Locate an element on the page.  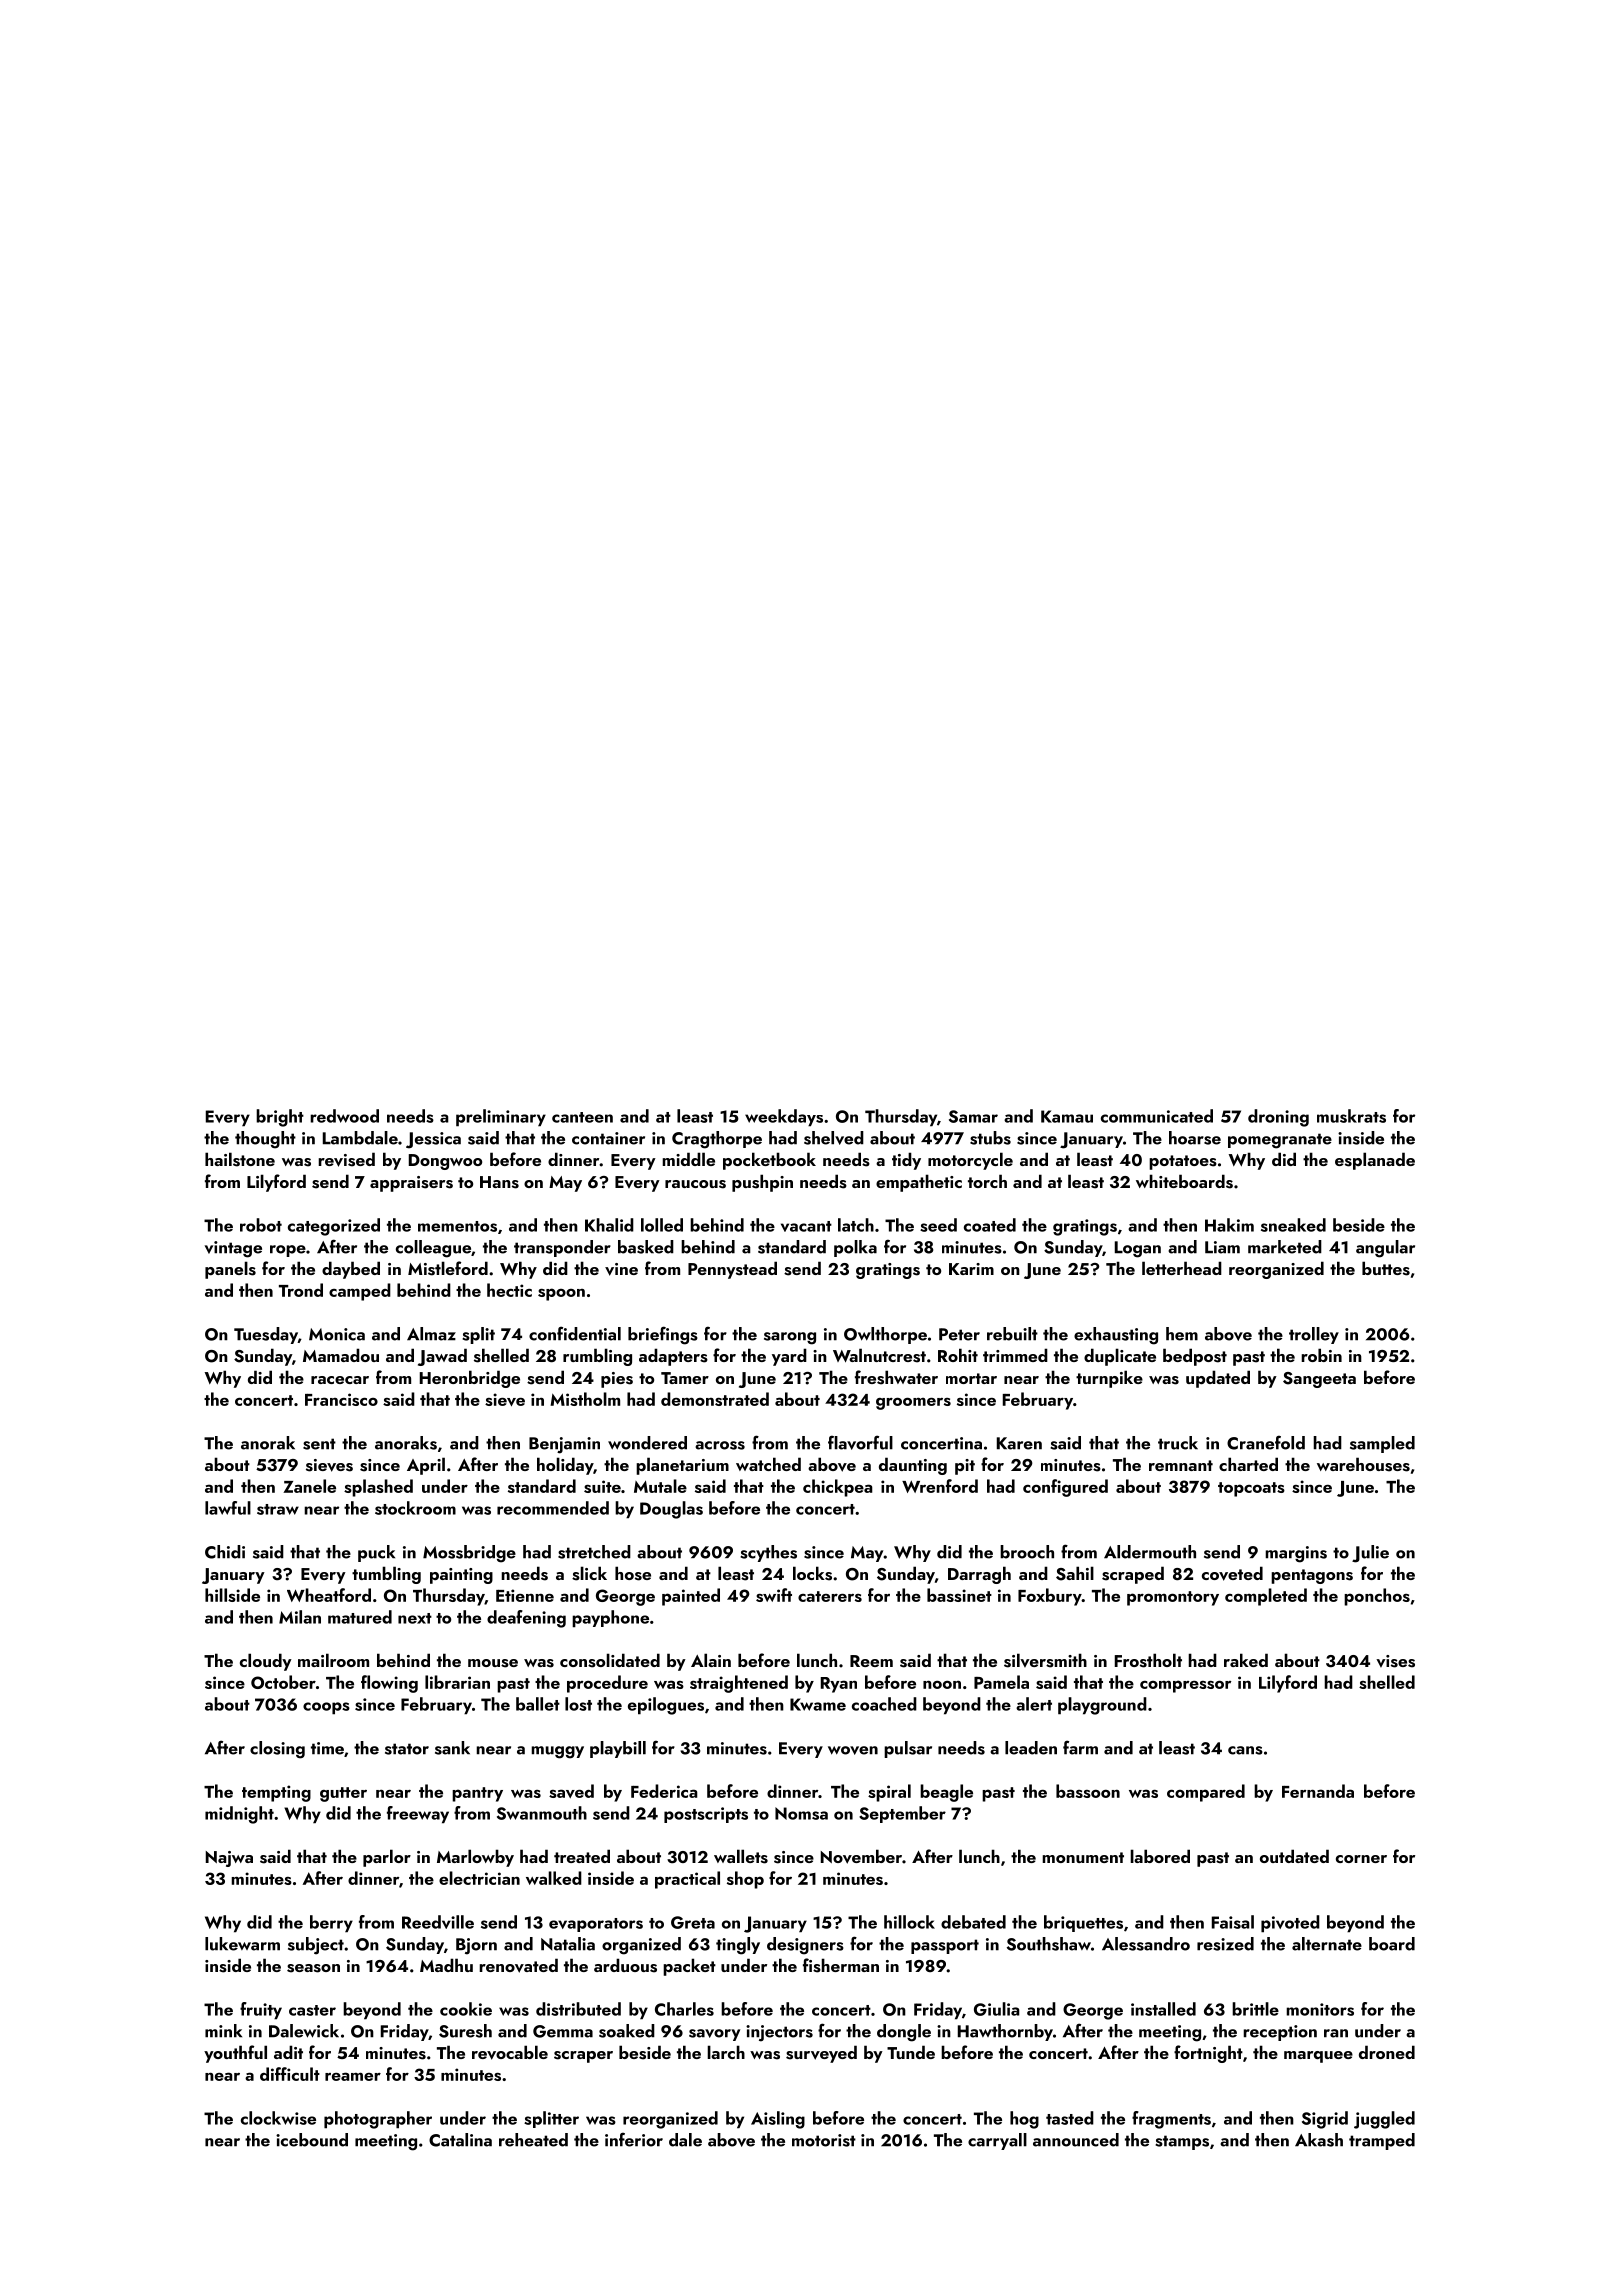
Sangeeta is located at coordinates (1319, 1380).
